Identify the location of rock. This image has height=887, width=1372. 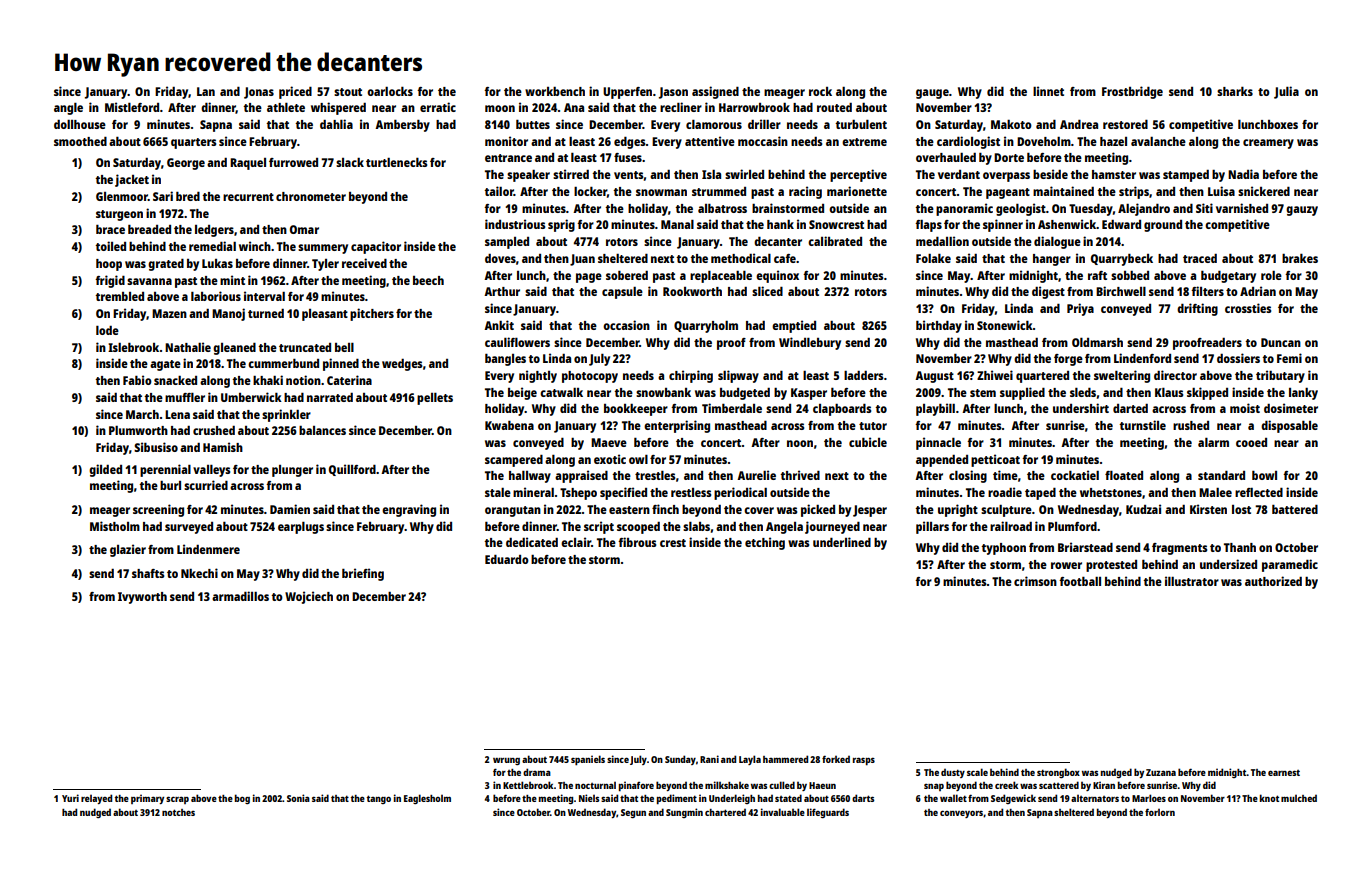
(820, 91).
